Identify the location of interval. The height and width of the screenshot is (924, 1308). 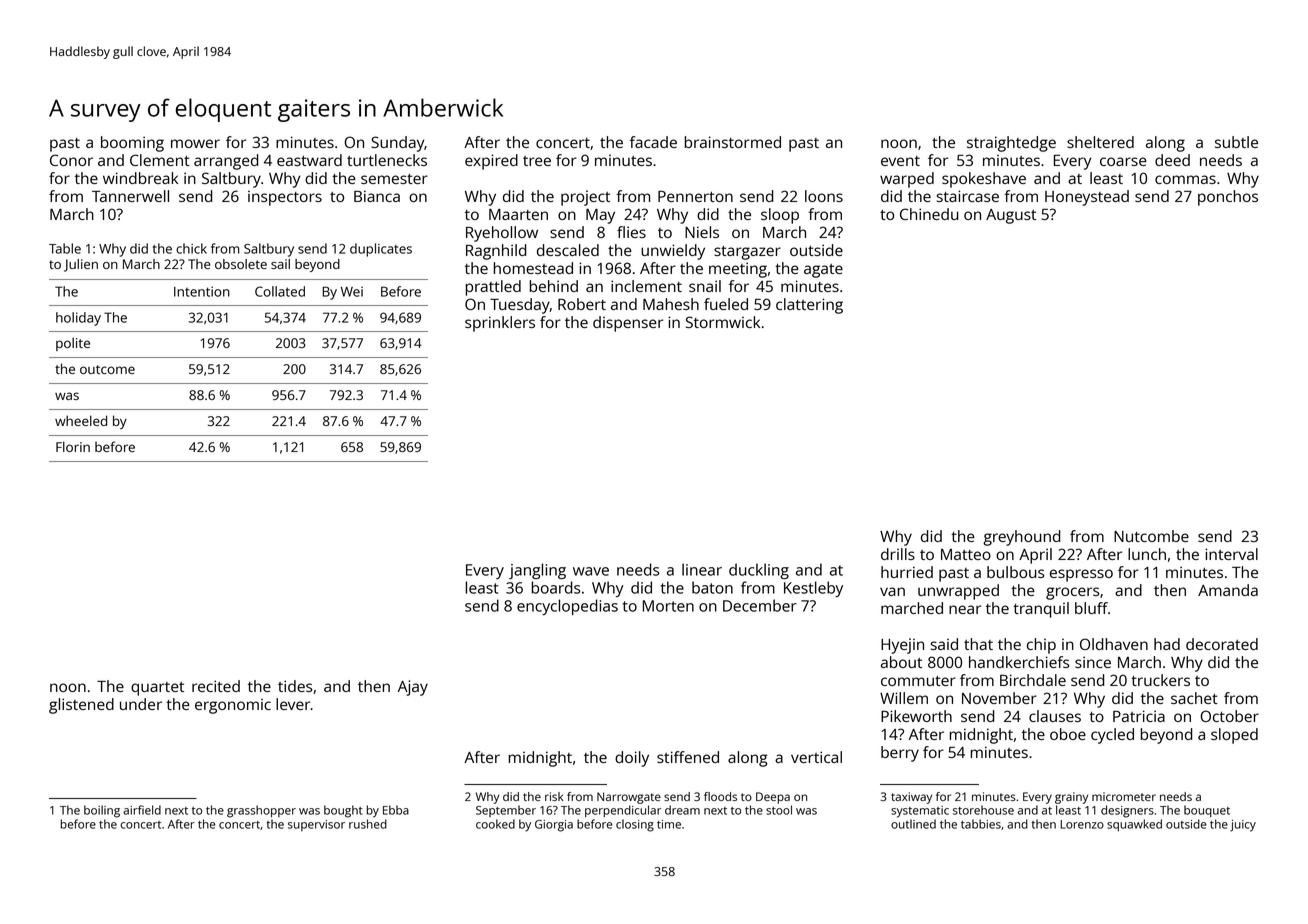
(1231, 554).
